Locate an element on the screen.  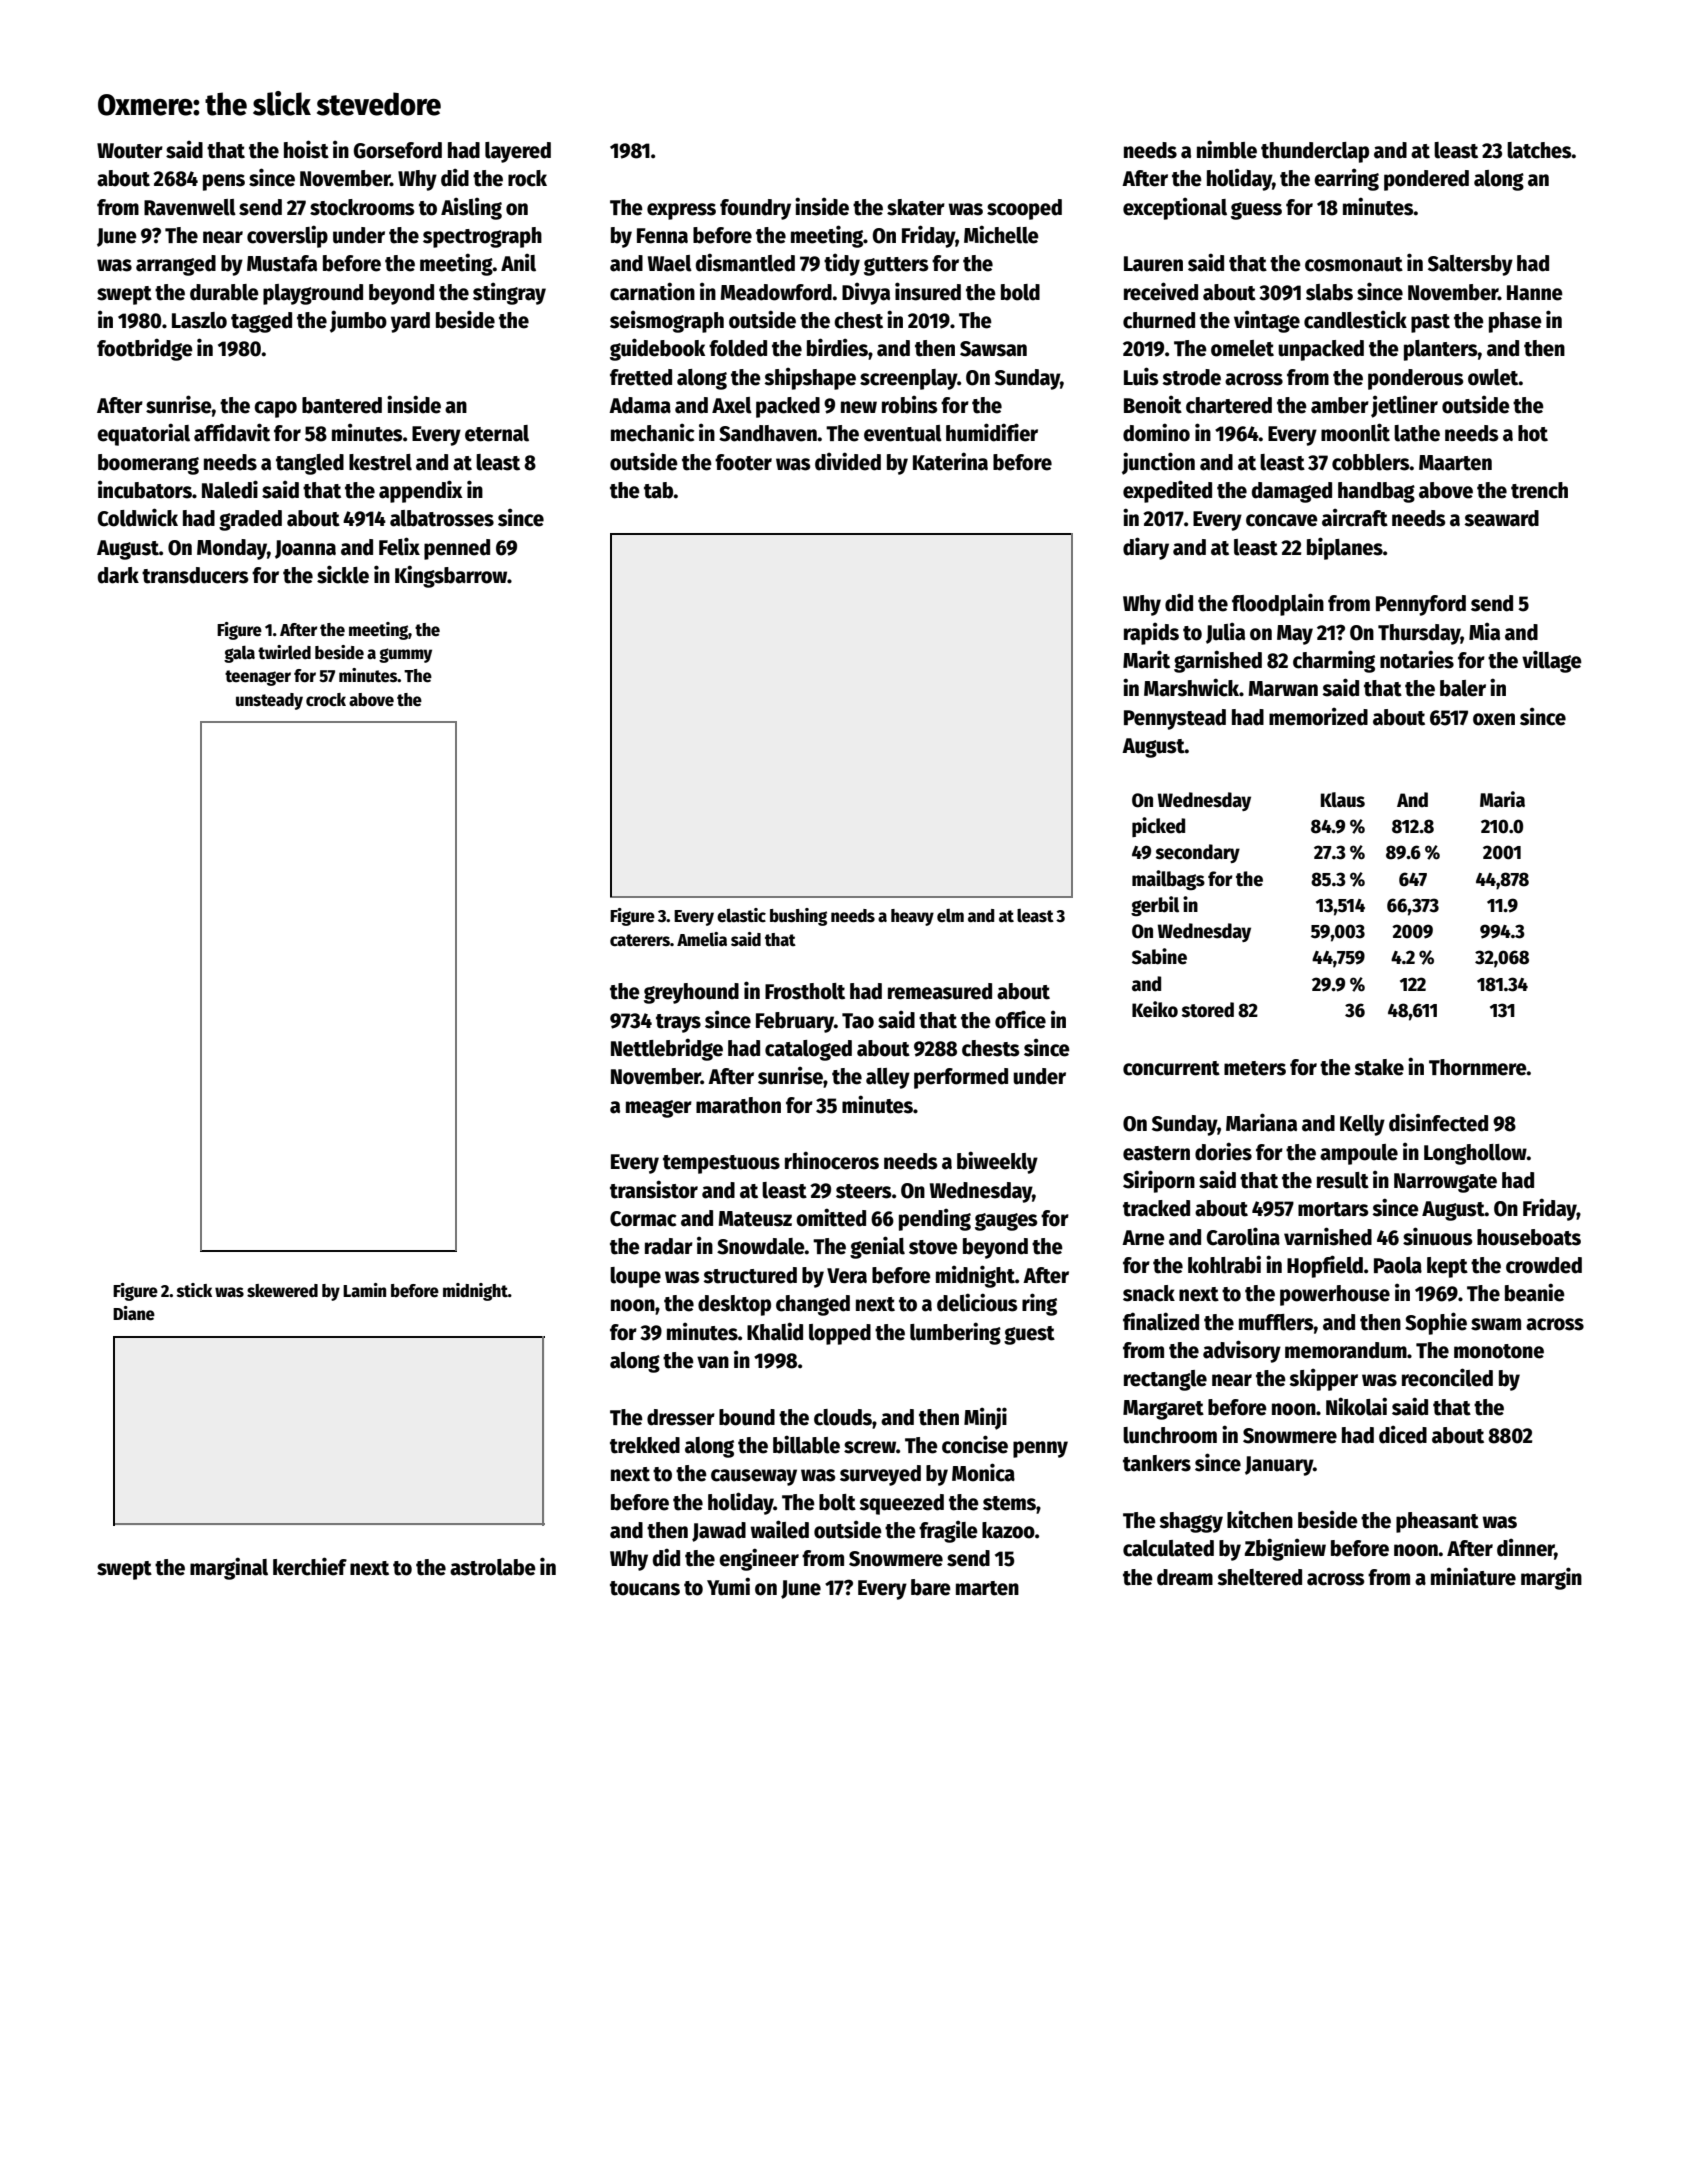
twirled is located at coordinates (284, 652).
